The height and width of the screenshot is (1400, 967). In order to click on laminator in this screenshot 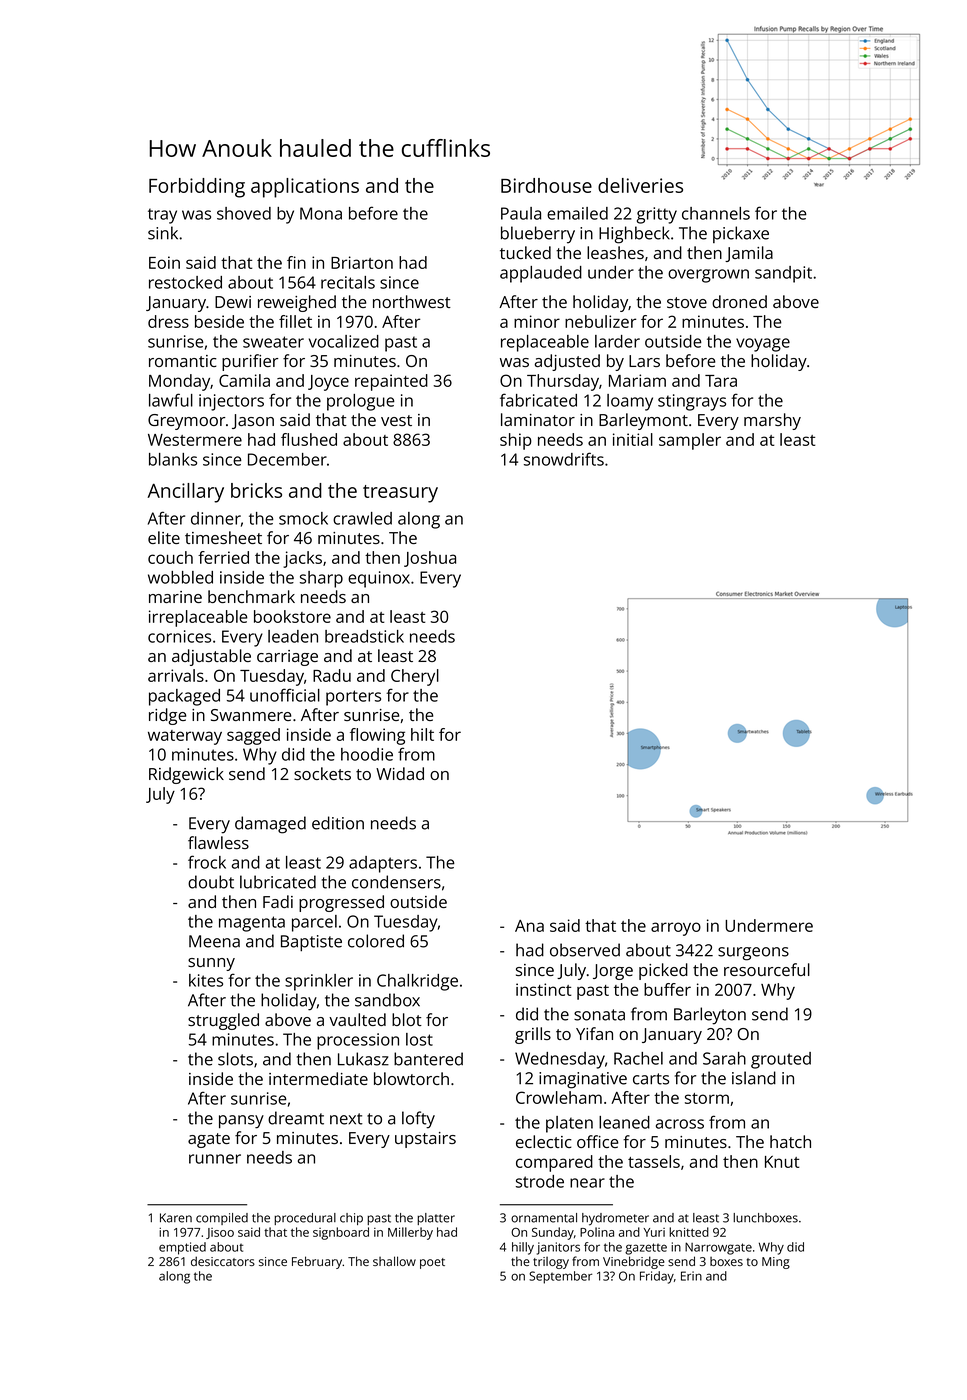, I will do `click(538, 419)`.
